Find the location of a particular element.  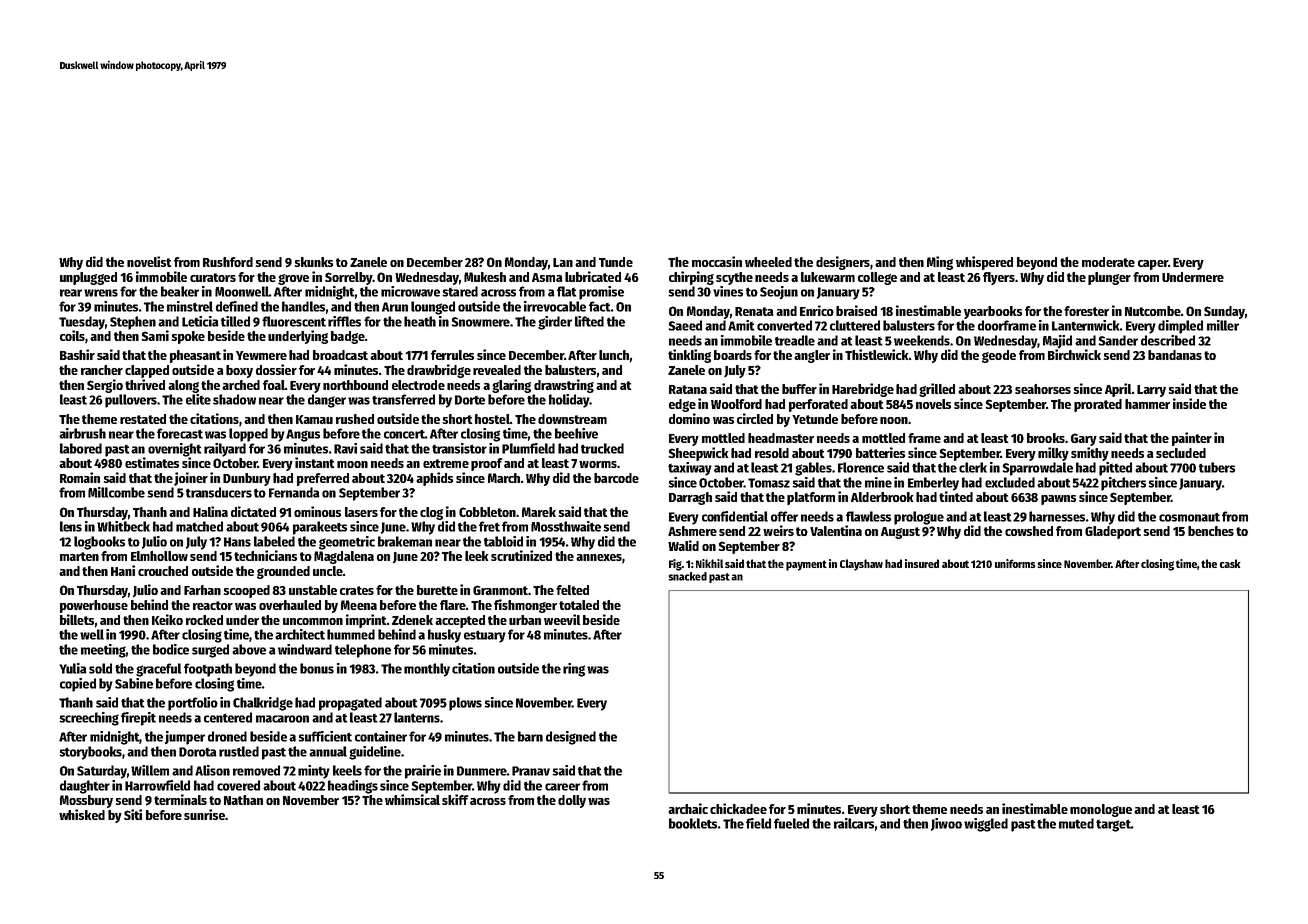

monologue is located at coordinates (1101, 810).
